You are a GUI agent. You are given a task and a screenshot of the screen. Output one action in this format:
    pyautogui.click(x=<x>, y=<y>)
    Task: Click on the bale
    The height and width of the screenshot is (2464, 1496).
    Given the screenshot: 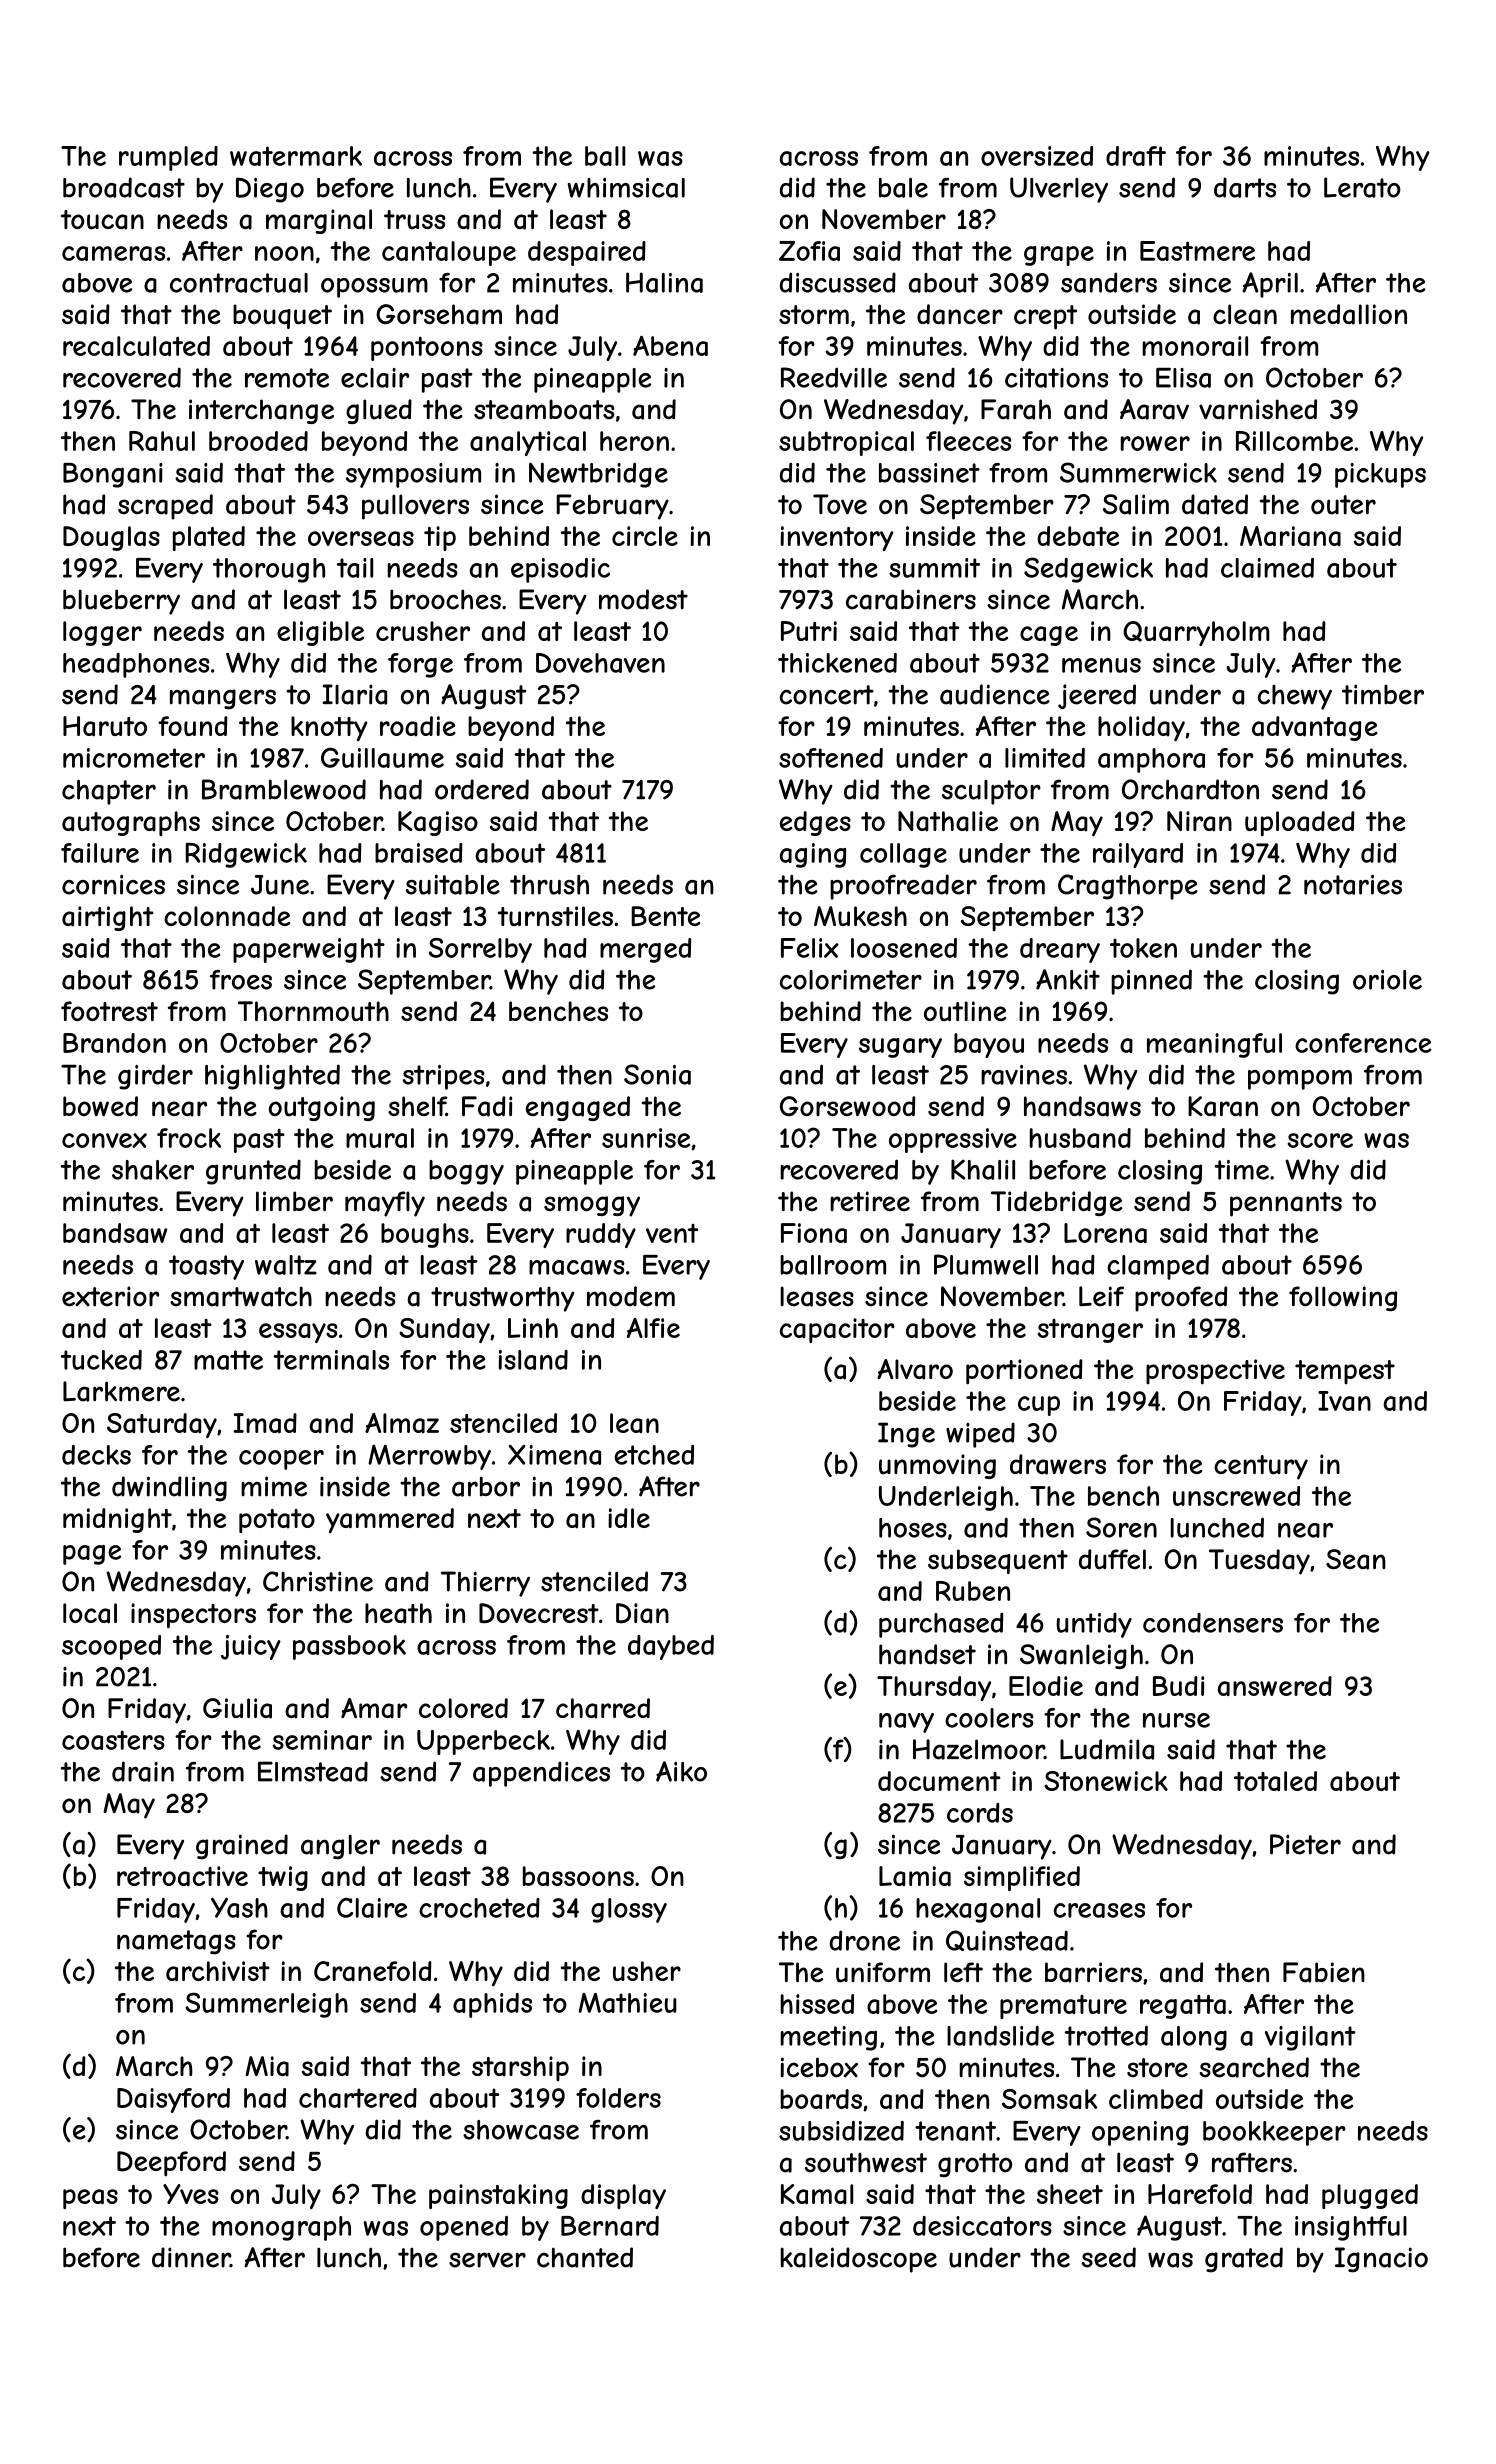 What is the action you would take?
    pyautogui.click(x=903, y=188)
